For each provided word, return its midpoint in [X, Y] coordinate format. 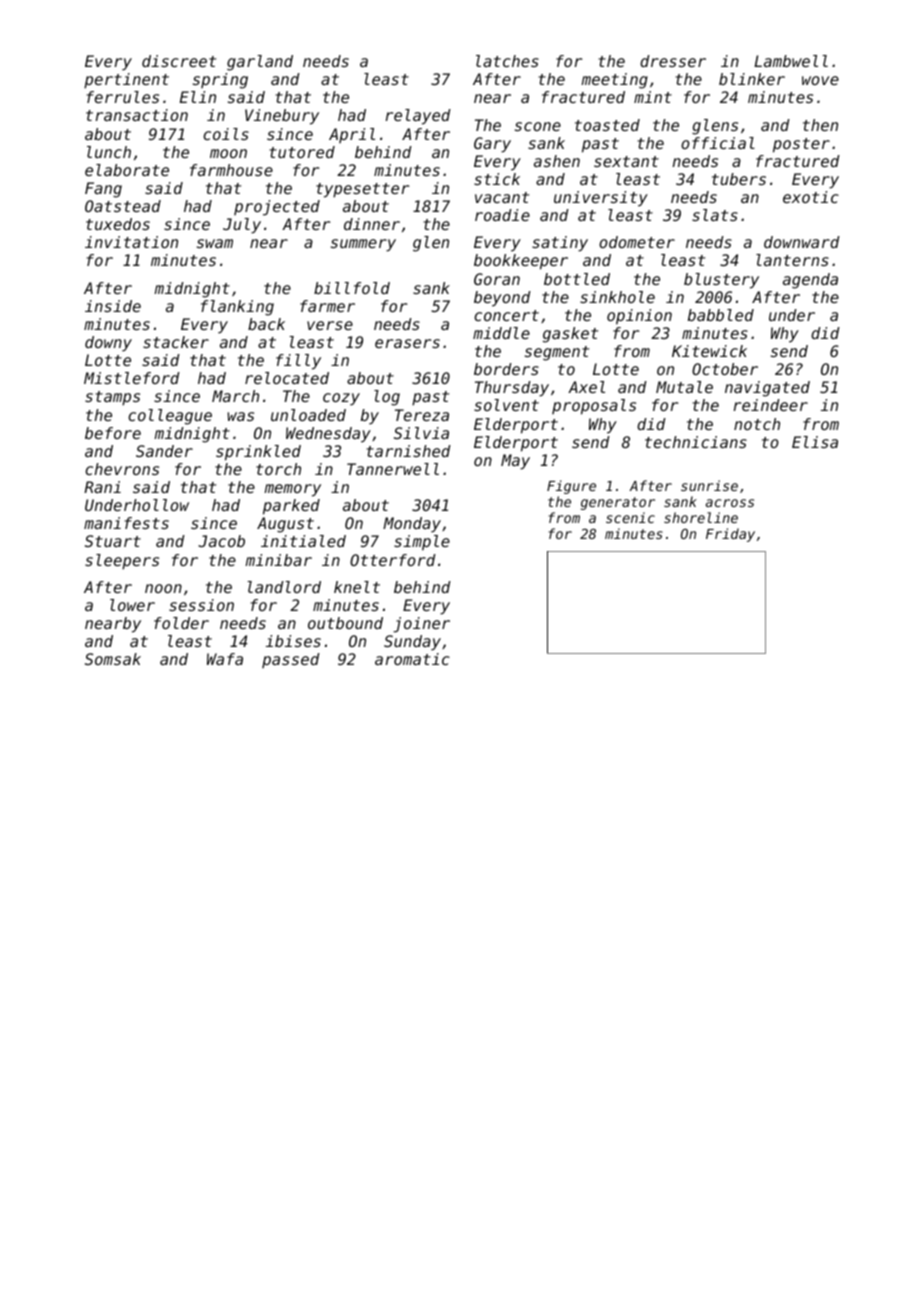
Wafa [225, 659]
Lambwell [791, 61]
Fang [103, 190]
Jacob [221, 541]
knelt [357, 587]
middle [501, 333]
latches [507, 61]
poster [801, 145]
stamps [112, 398]
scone [538, 126]
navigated [767, 389]
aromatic [412, 659]
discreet [179, 61]
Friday [730, 535]
